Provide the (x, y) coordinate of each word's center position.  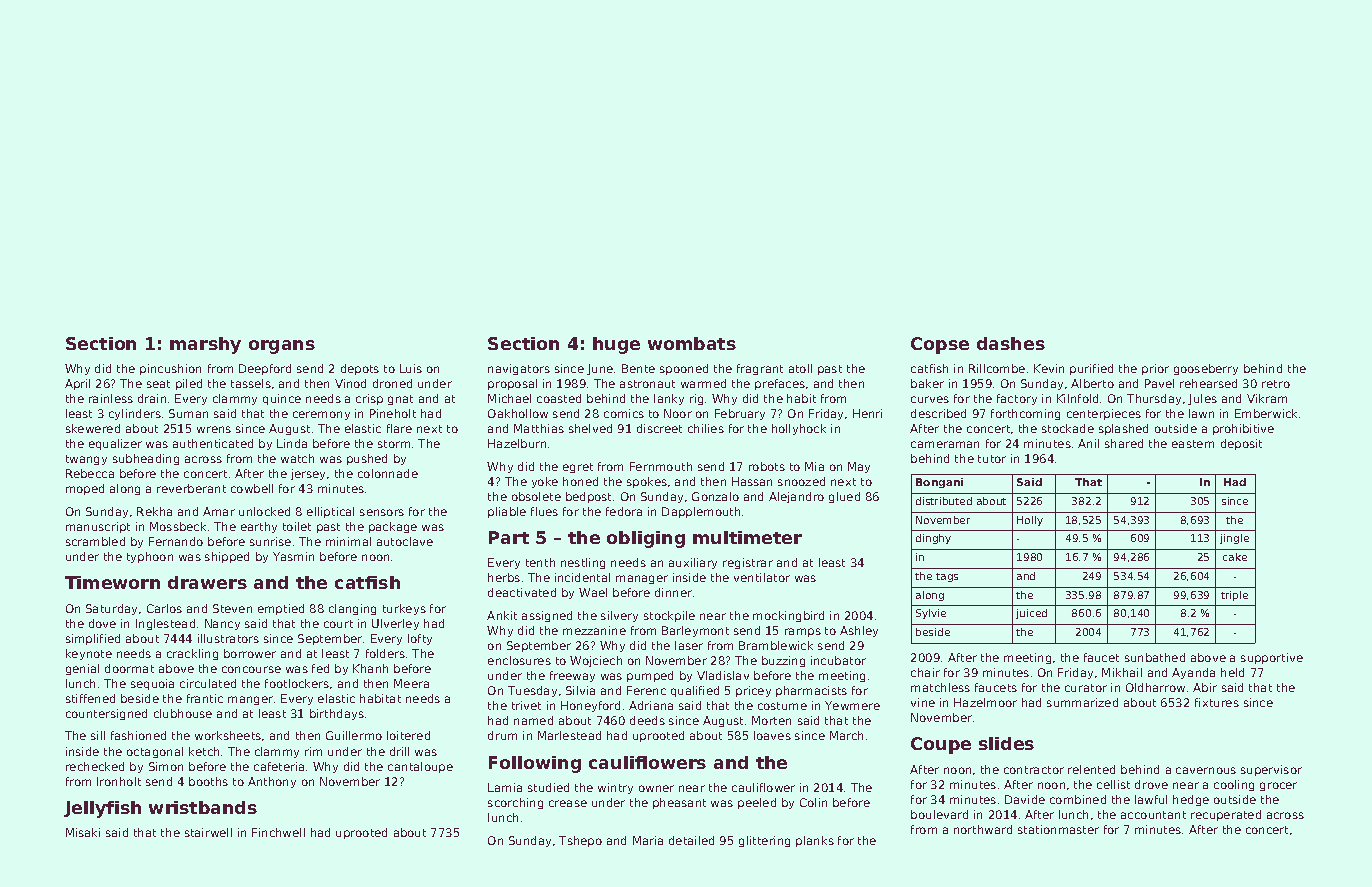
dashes (1011, 343)
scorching (515, 803)
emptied (281, 609)
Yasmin (293, 556)
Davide (1025, 799)
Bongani (939, 483)
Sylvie (931, 614)
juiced (1031, 614)
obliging (646, 539)
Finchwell (278, 832)
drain (152, 398)
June (600, 369)
